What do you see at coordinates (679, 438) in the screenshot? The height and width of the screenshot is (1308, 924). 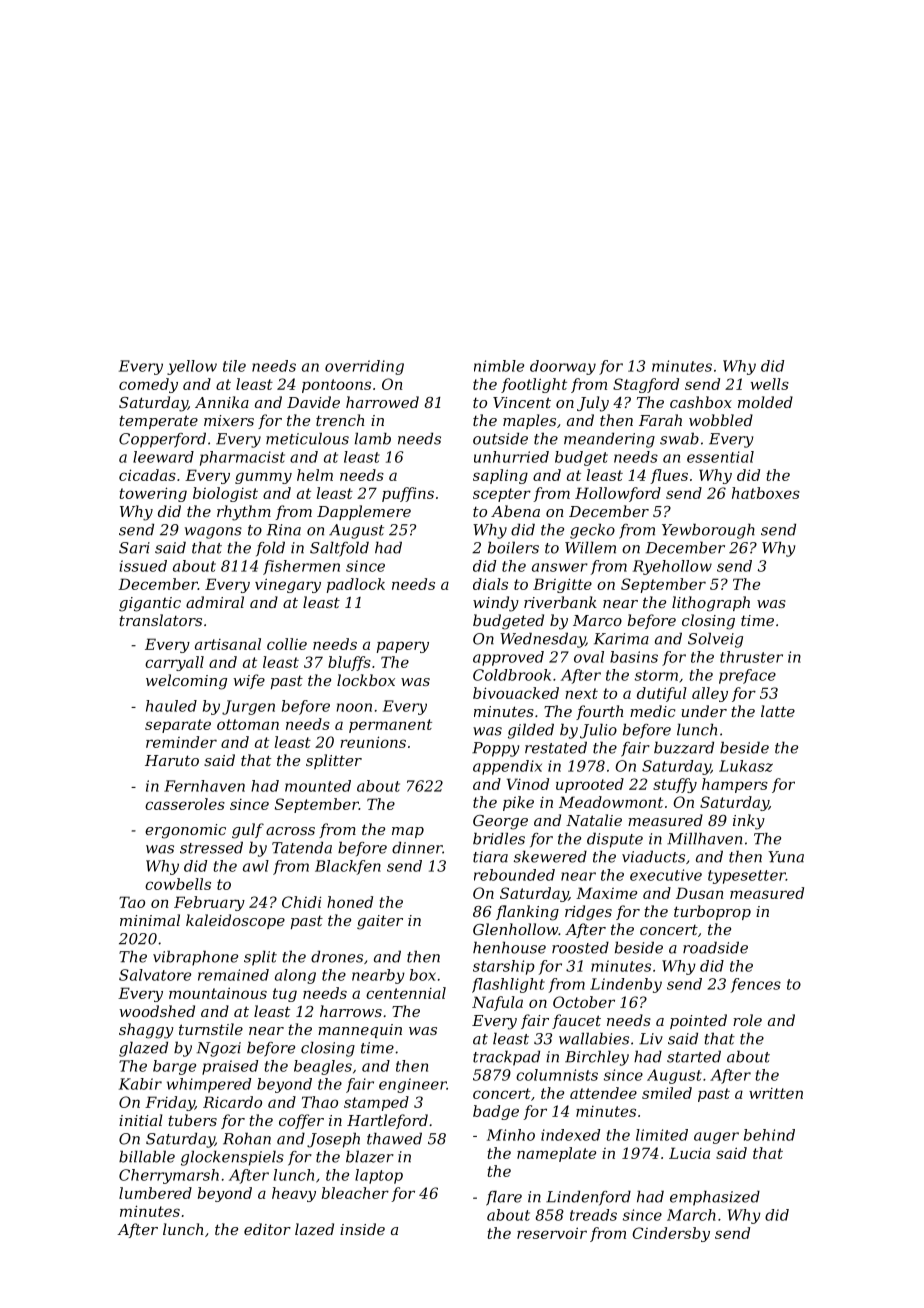 I see `swab` at bounding box center [679, 438].
